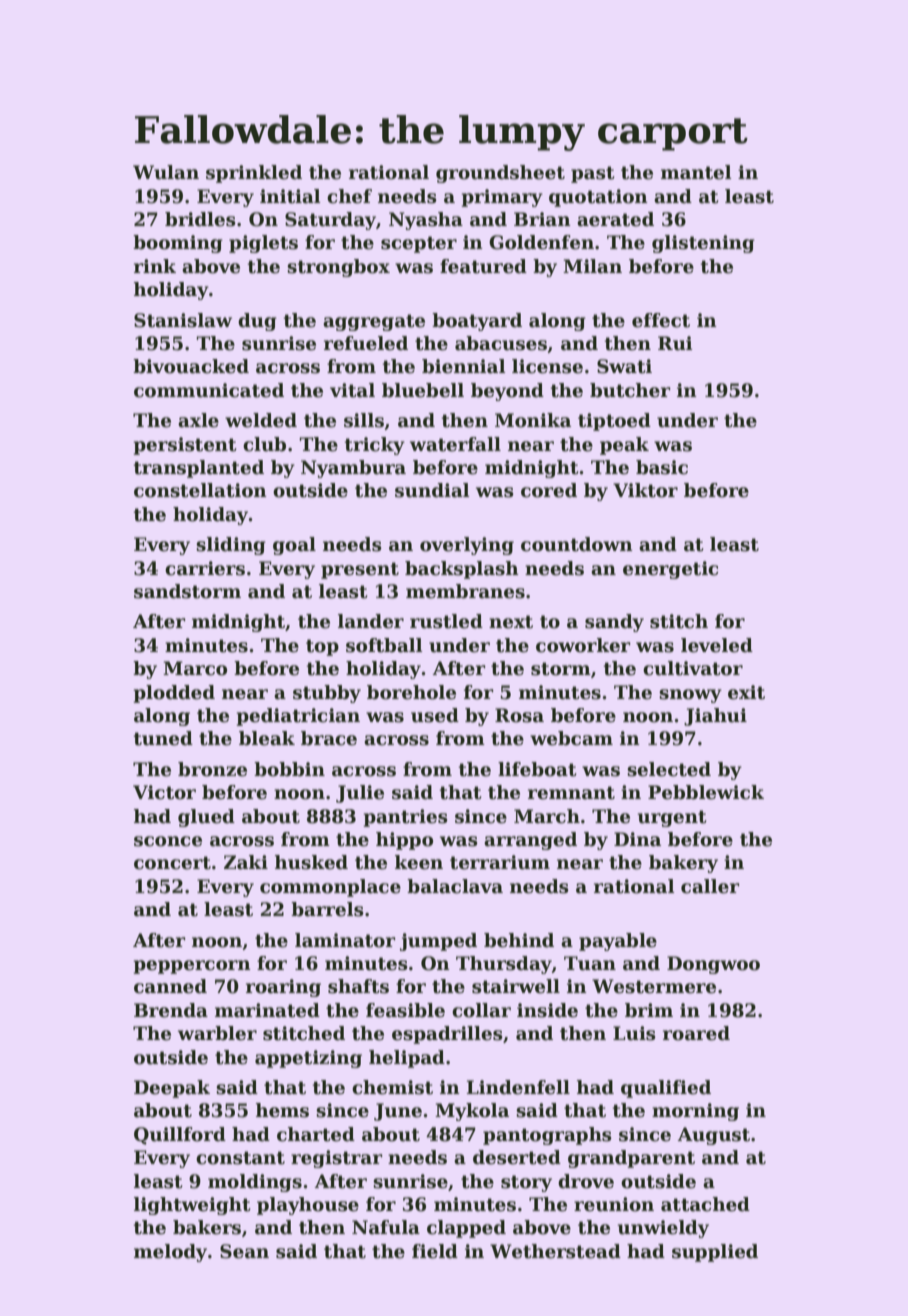 This screenshot has height=1316, width=908. Describe the element at coordinates (308, 1059) in the screenshot. I see `appetizing` at that location.
